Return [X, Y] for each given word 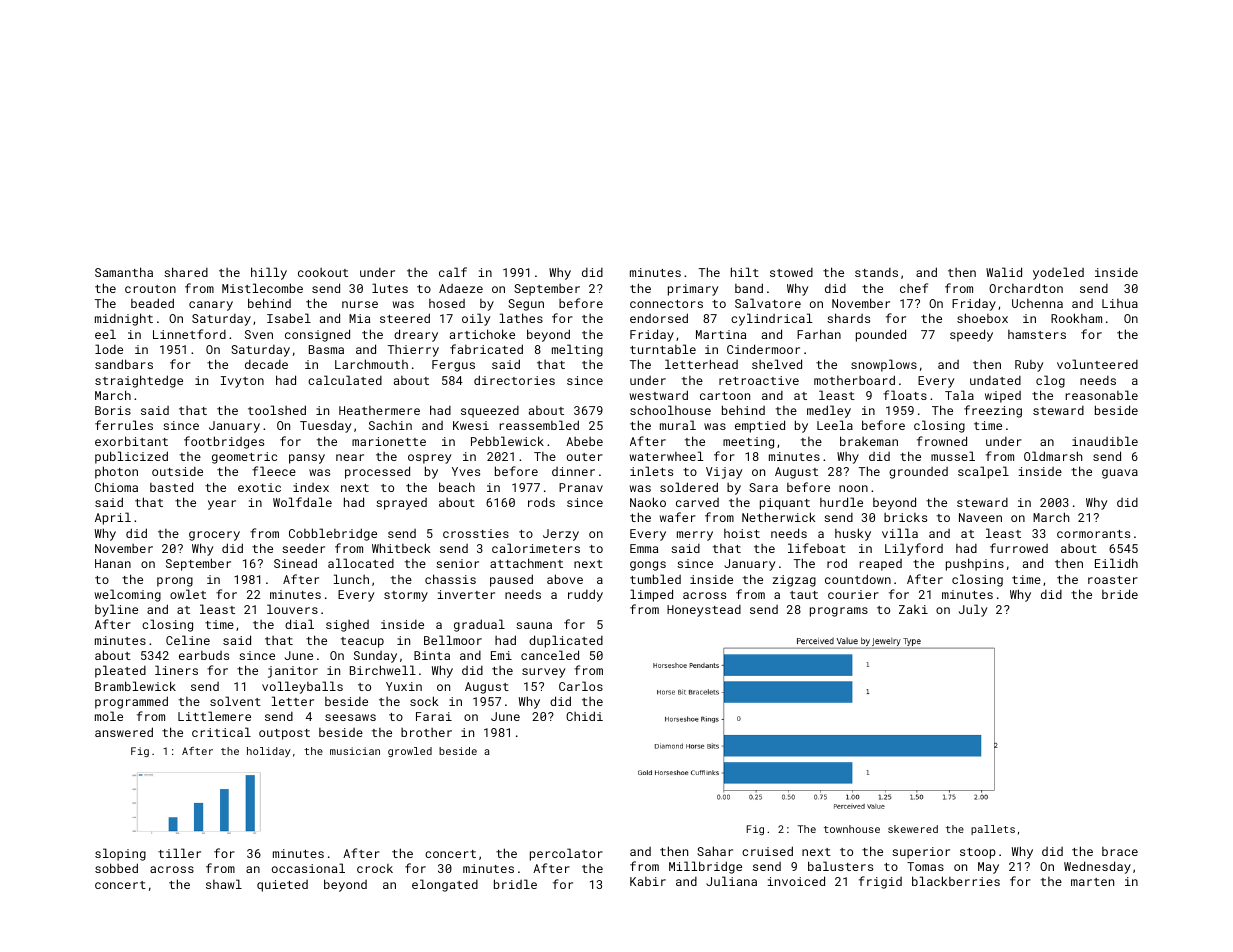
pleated [120, 671]
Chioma [116, 487]
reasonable [1102, 395]
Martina [721, 334]
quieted [282, 886]
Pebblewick [507, 441]
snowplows [884, 365]
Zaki [913, 609]
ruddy [585, 595]
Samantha [124, 272]
